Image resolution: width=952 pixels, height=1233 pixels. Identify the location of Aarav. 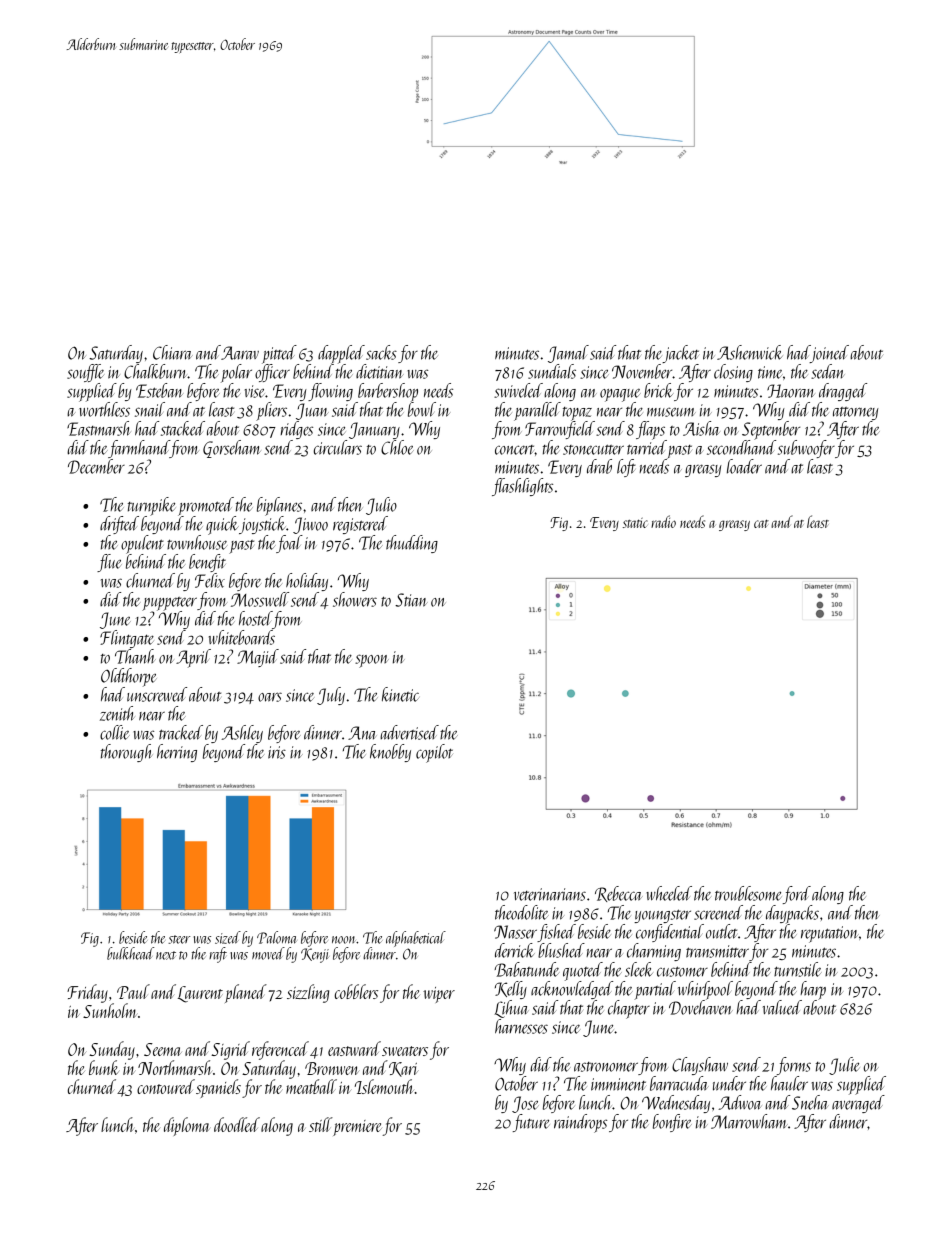
(240, 353).
